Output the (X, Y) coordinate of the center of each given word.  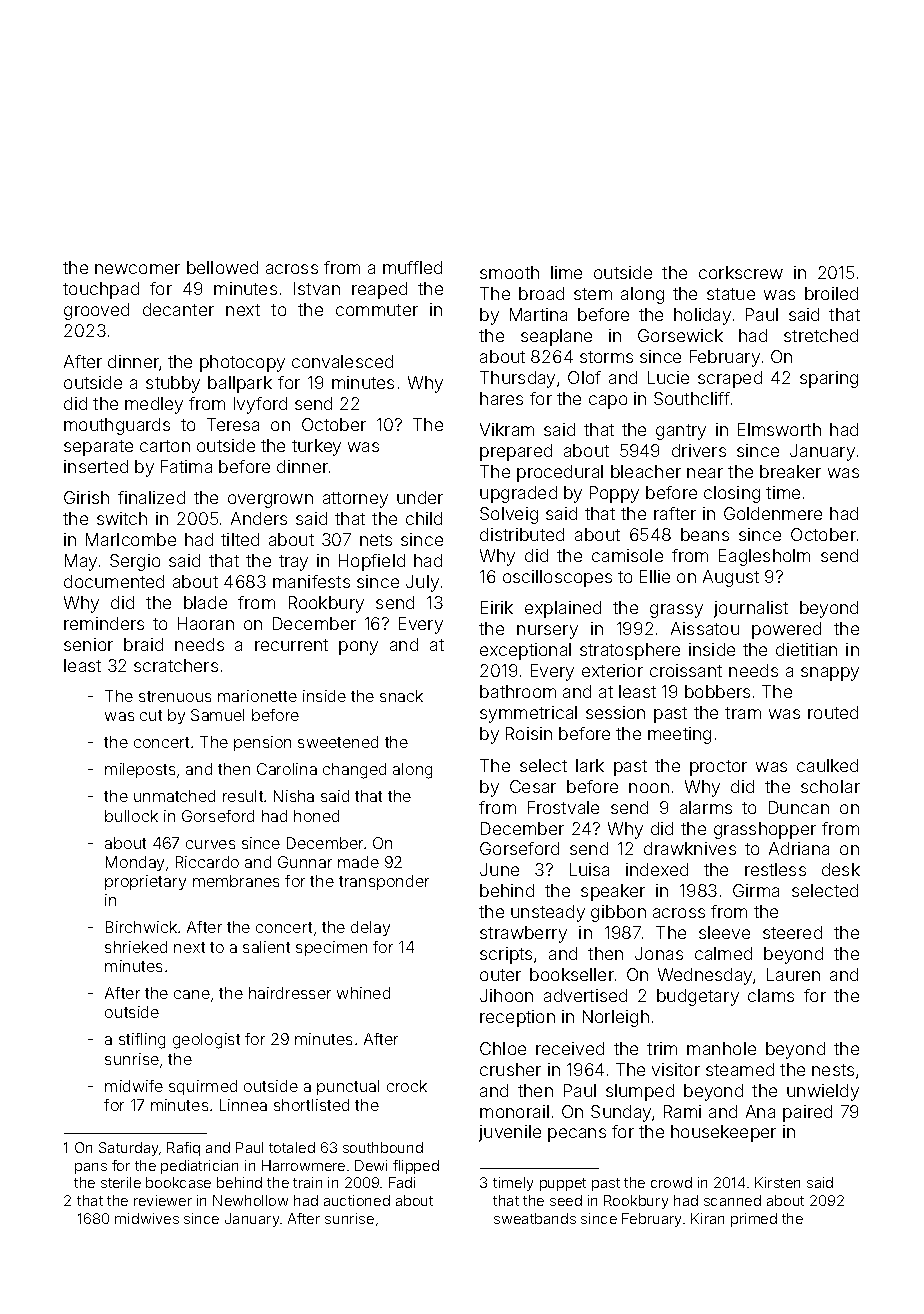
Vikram (507, 429)
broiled (831, 293)
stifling (142, 1041)
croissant (686, 670)
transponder (384, 882)
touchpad (101, 290)
